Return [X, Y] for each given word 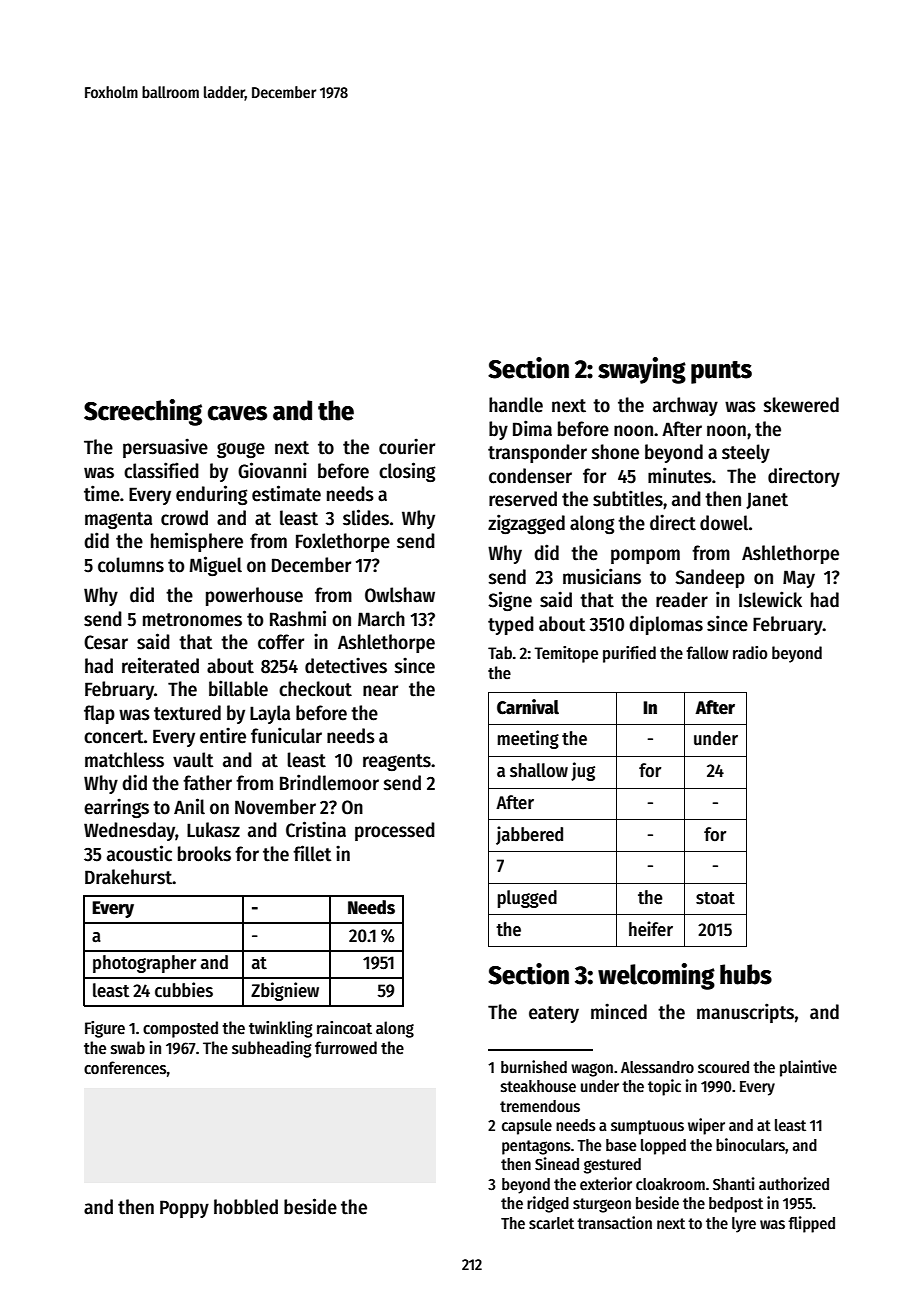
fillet [312, 853]
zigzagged [526, 524]
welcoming [656, 976]
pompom [645, 556]
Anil [189, 806]
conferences [125, 1068]
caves [237, 413]
